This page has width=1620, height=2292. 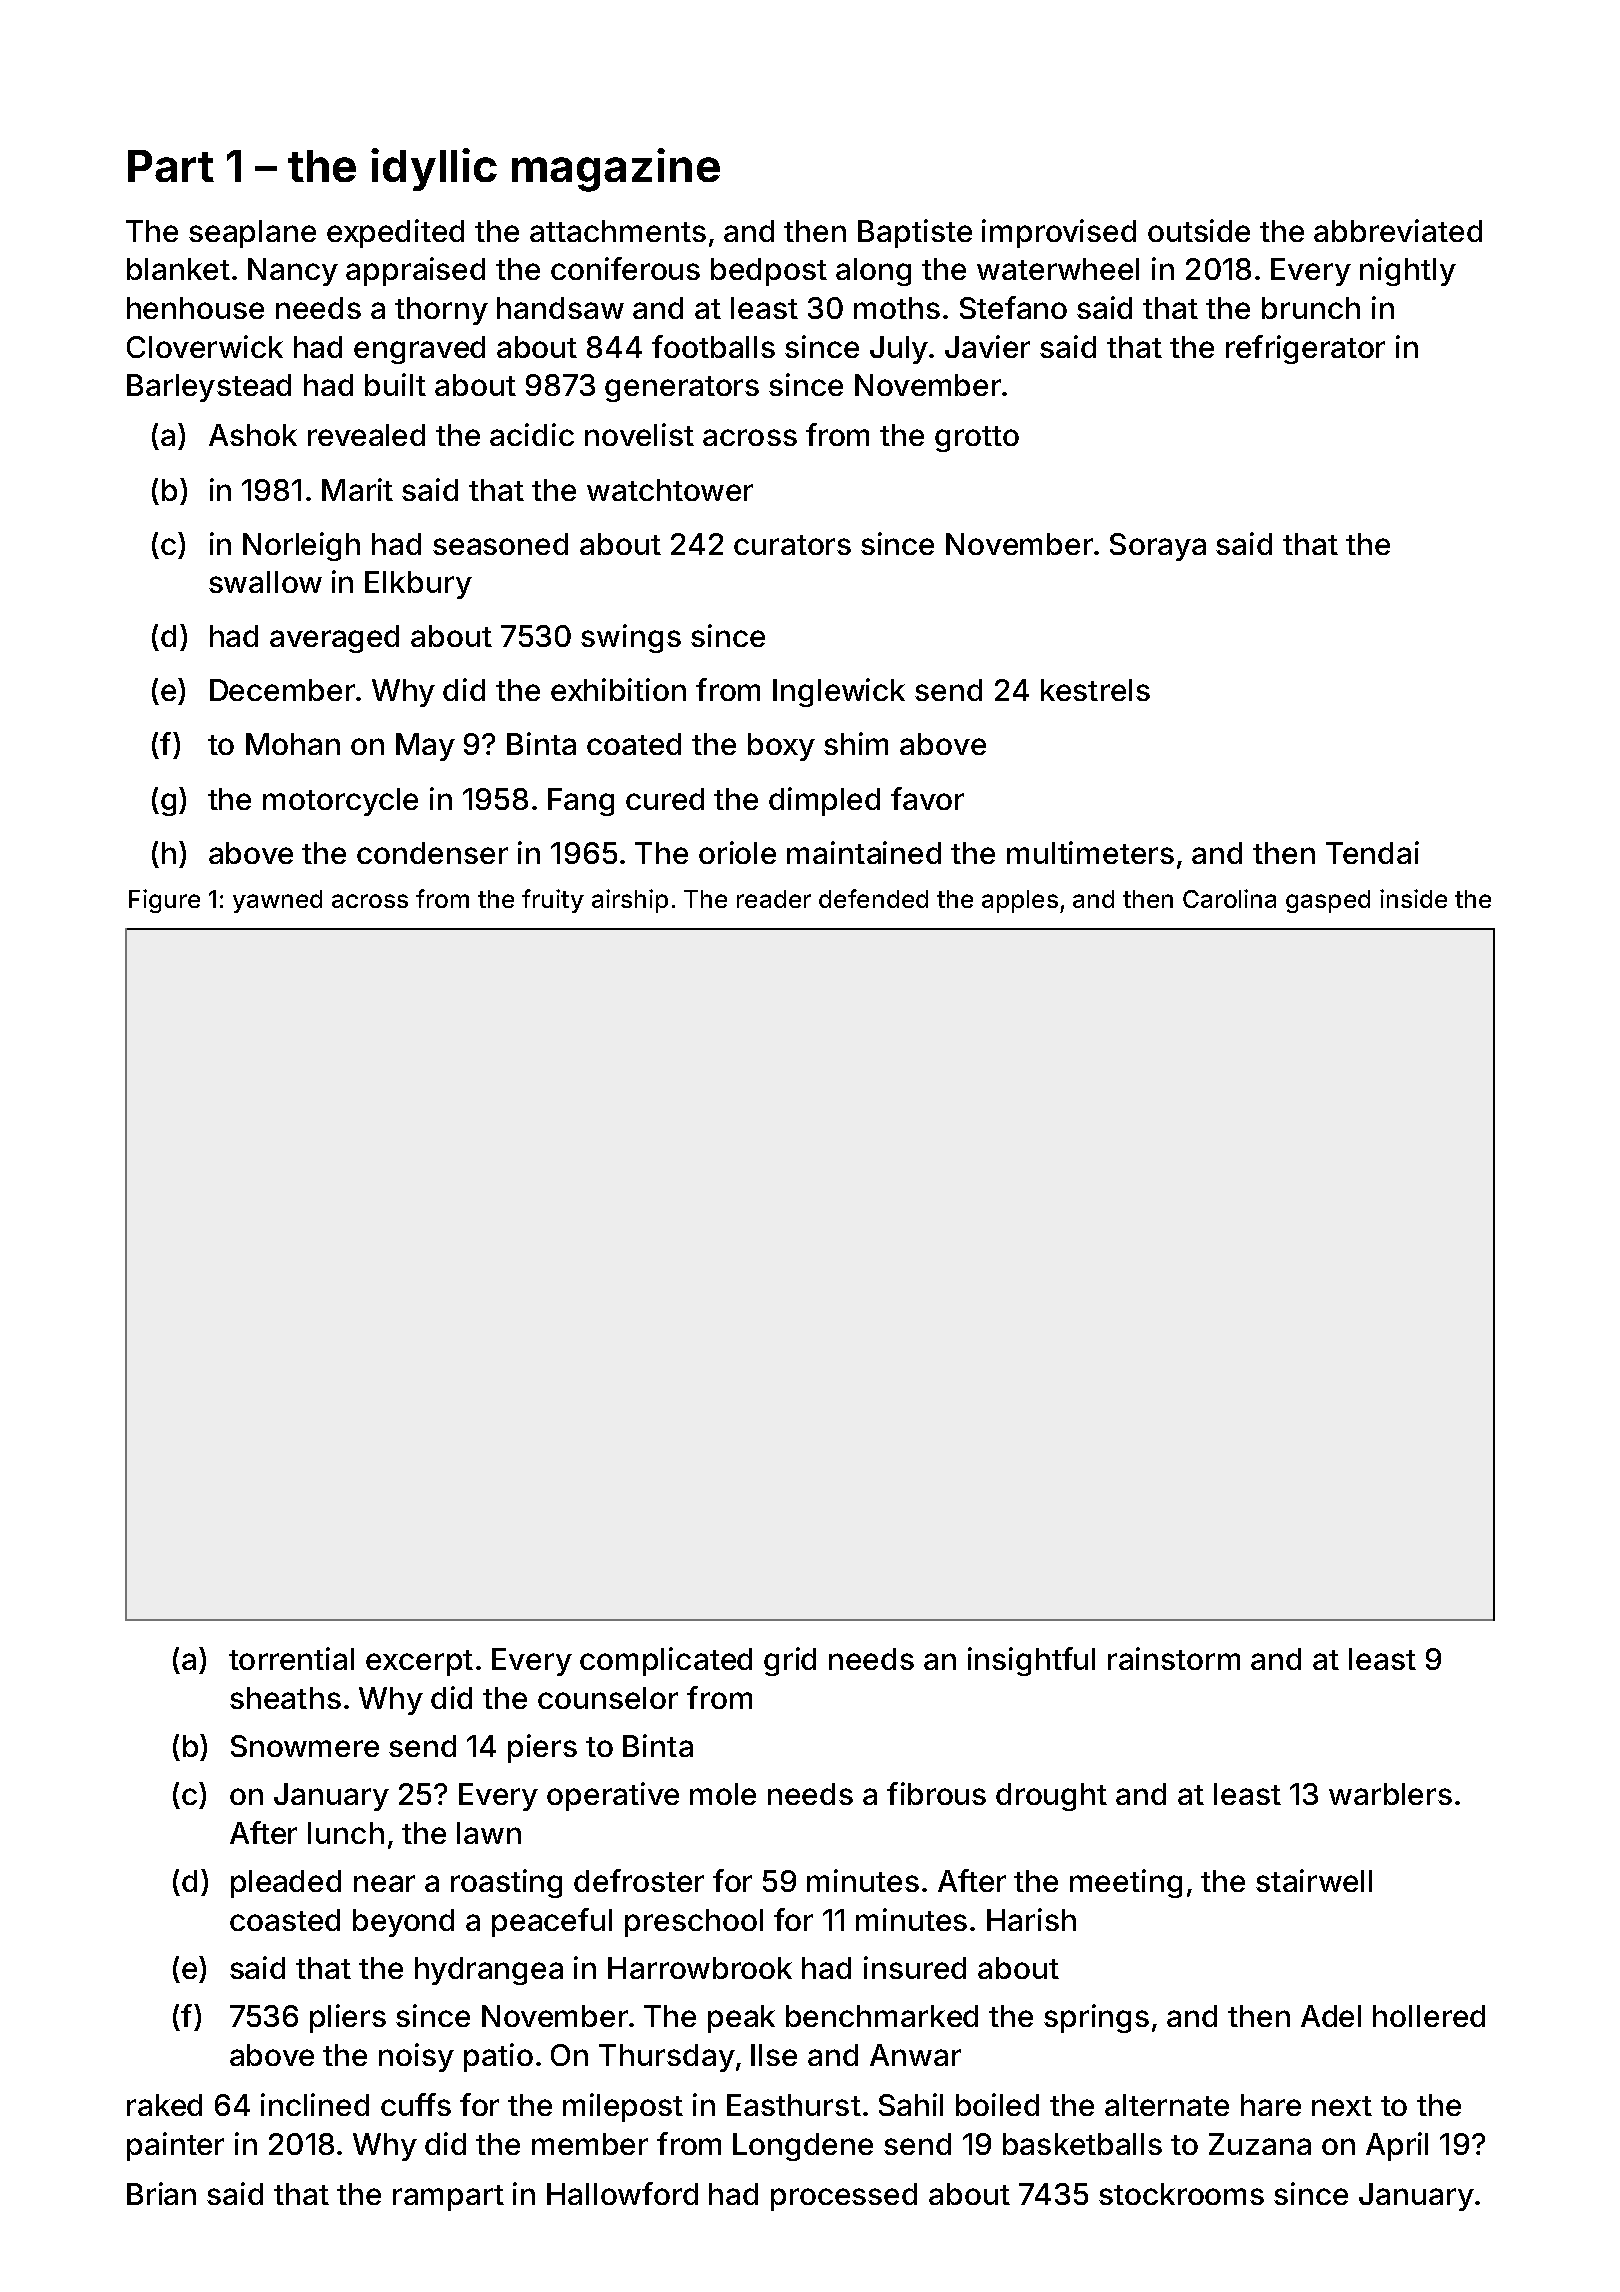 What do you see at coordinates (616, 170) in the page?
I see `magazine` at bounding box center [616, 170].
